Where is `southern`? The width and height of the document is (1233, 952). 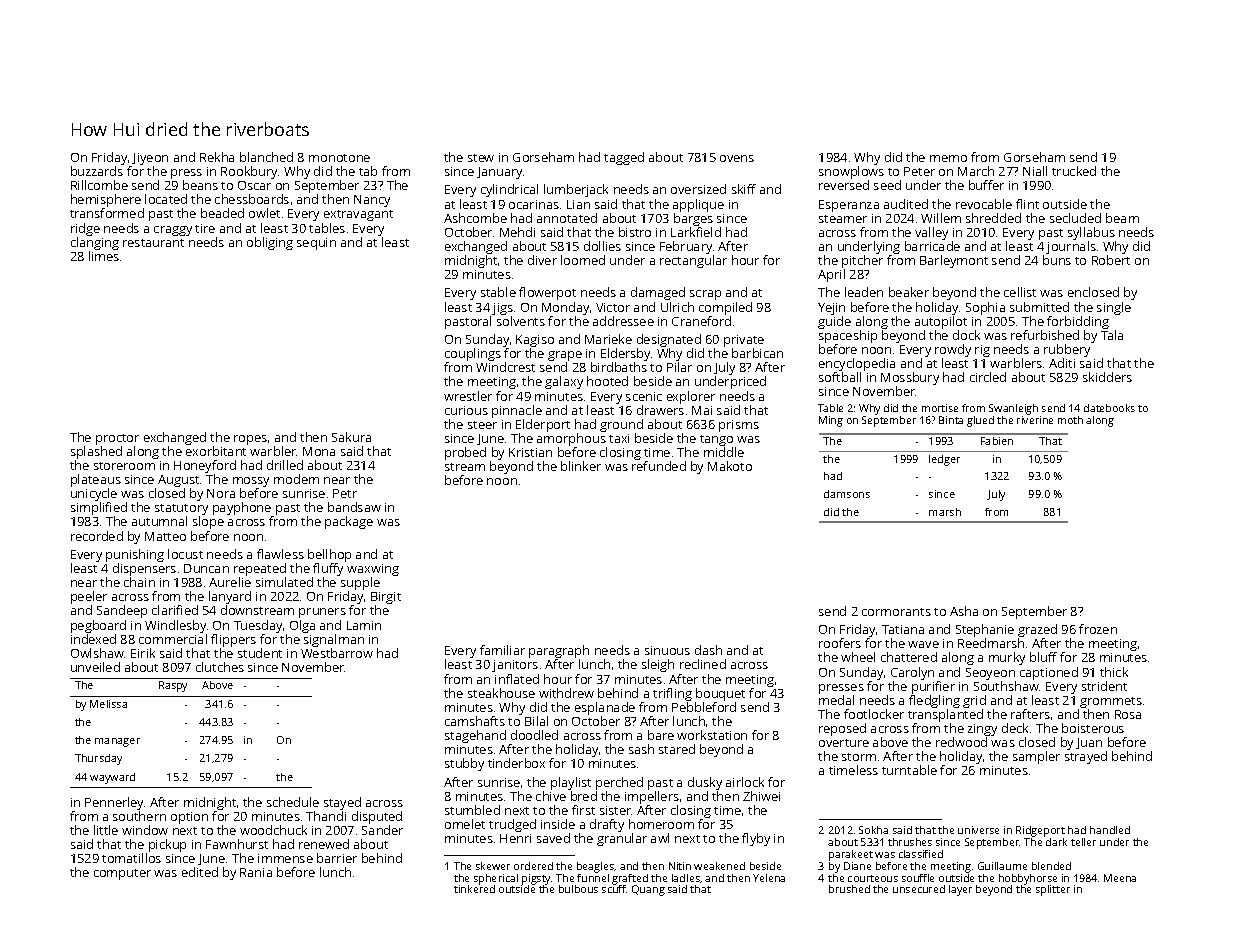 southern is located at coordinates (139, 816).
